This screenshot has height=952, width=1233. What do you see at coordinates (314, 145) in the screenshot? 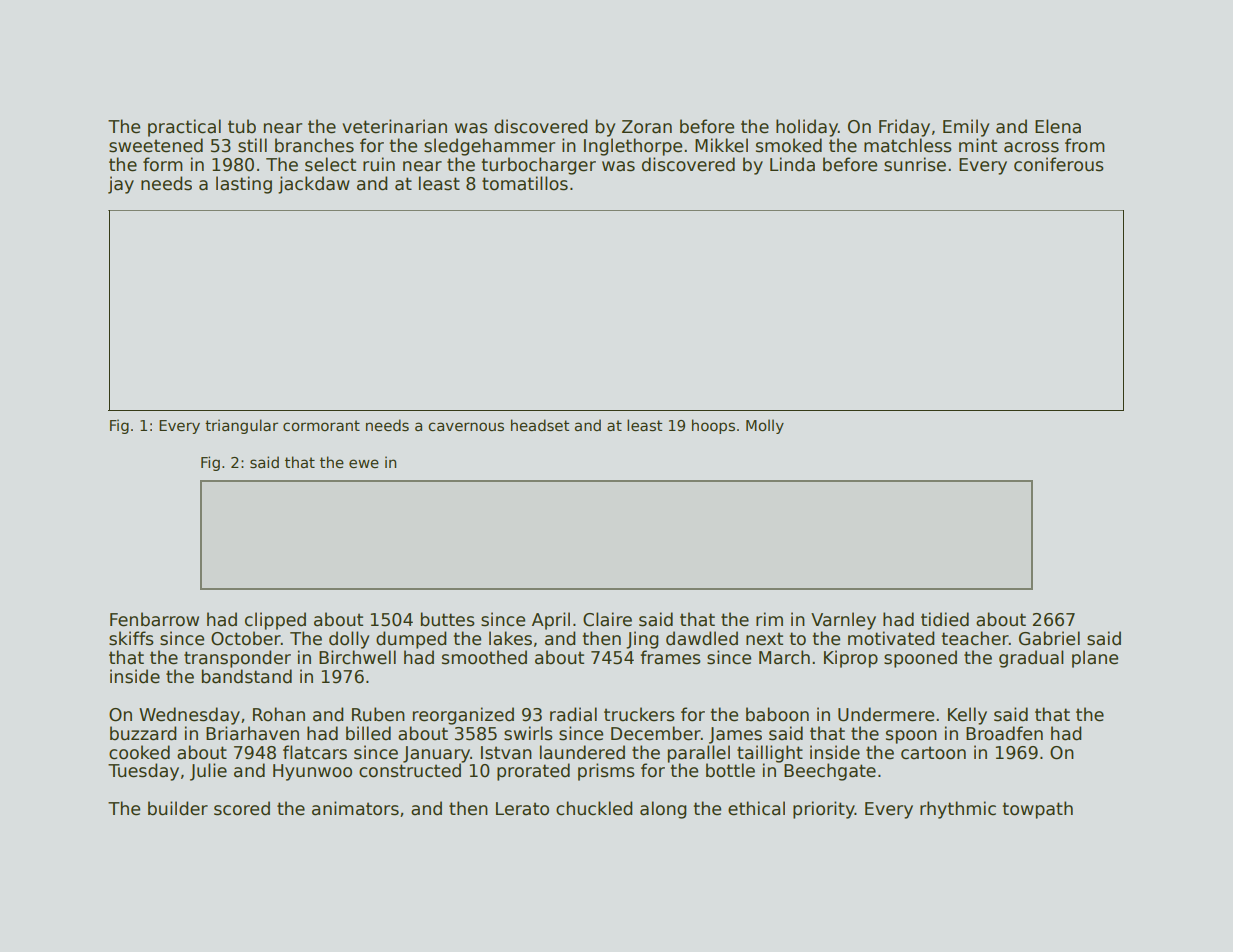
I see `branches` at bounding box center [314, 145].
